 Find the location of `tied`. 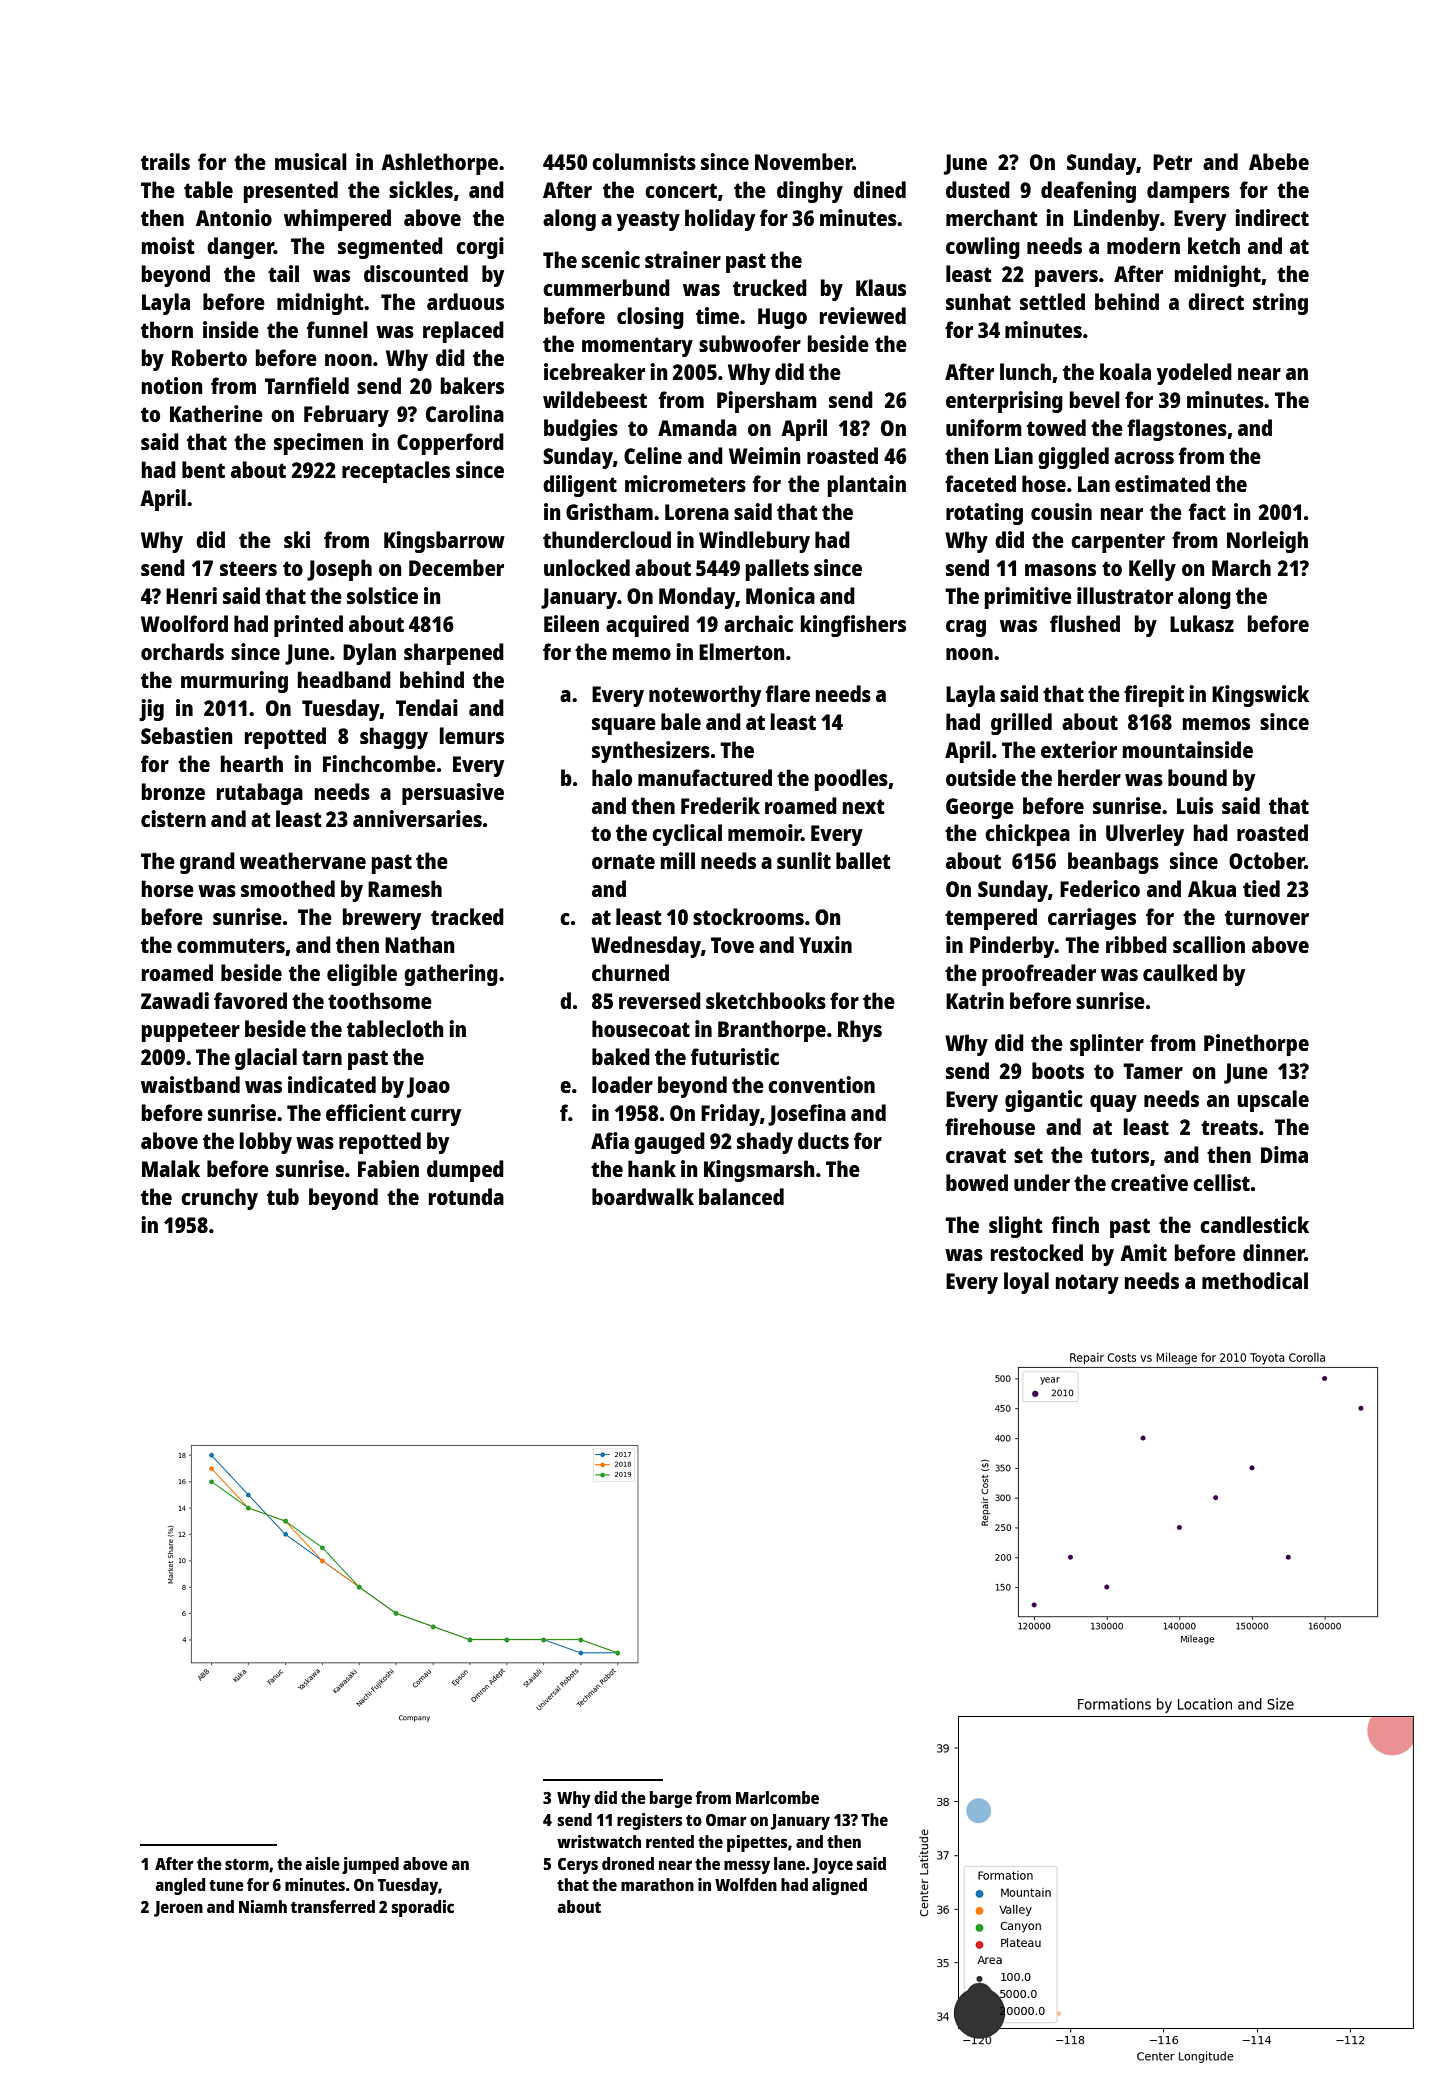

tied is located at coordinates (1261, 888).
